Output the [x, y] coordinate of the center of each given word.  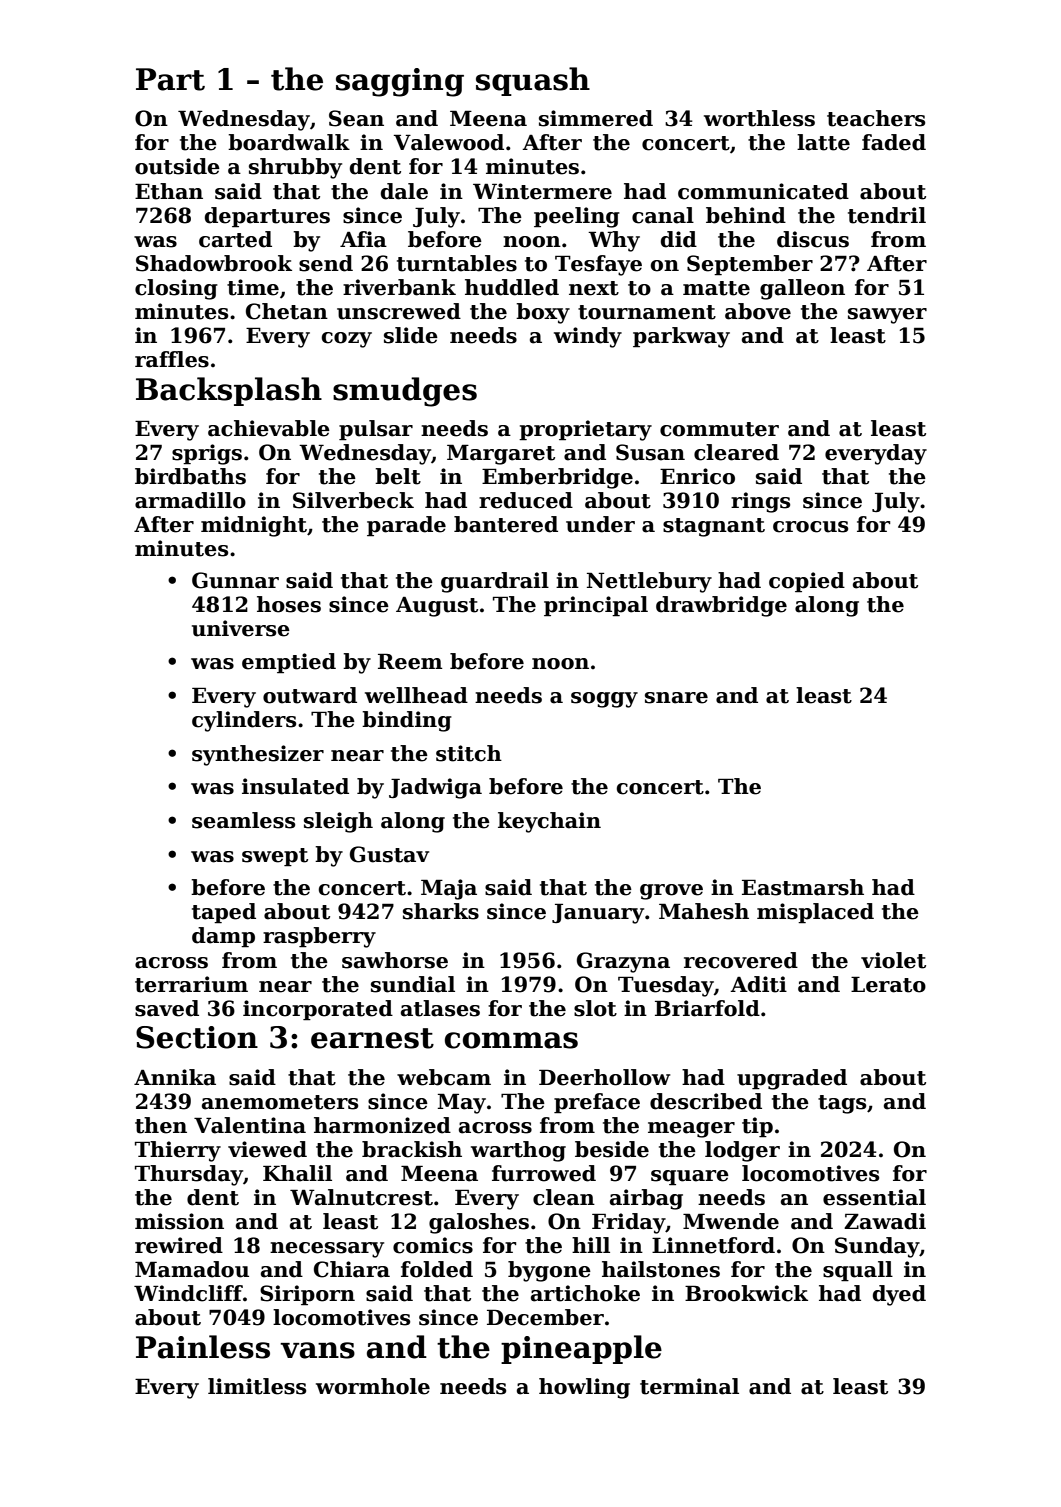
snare [676, 698]
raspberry [319, 937]
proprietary [585, 430]
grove [671, 892]
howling [584, 1388]
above [758, 311]
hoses [289, 604]
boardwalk [289, 142]
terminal [689, 1386]
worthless [759, 118]
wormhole [373, 1386]
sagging [400, 82]
